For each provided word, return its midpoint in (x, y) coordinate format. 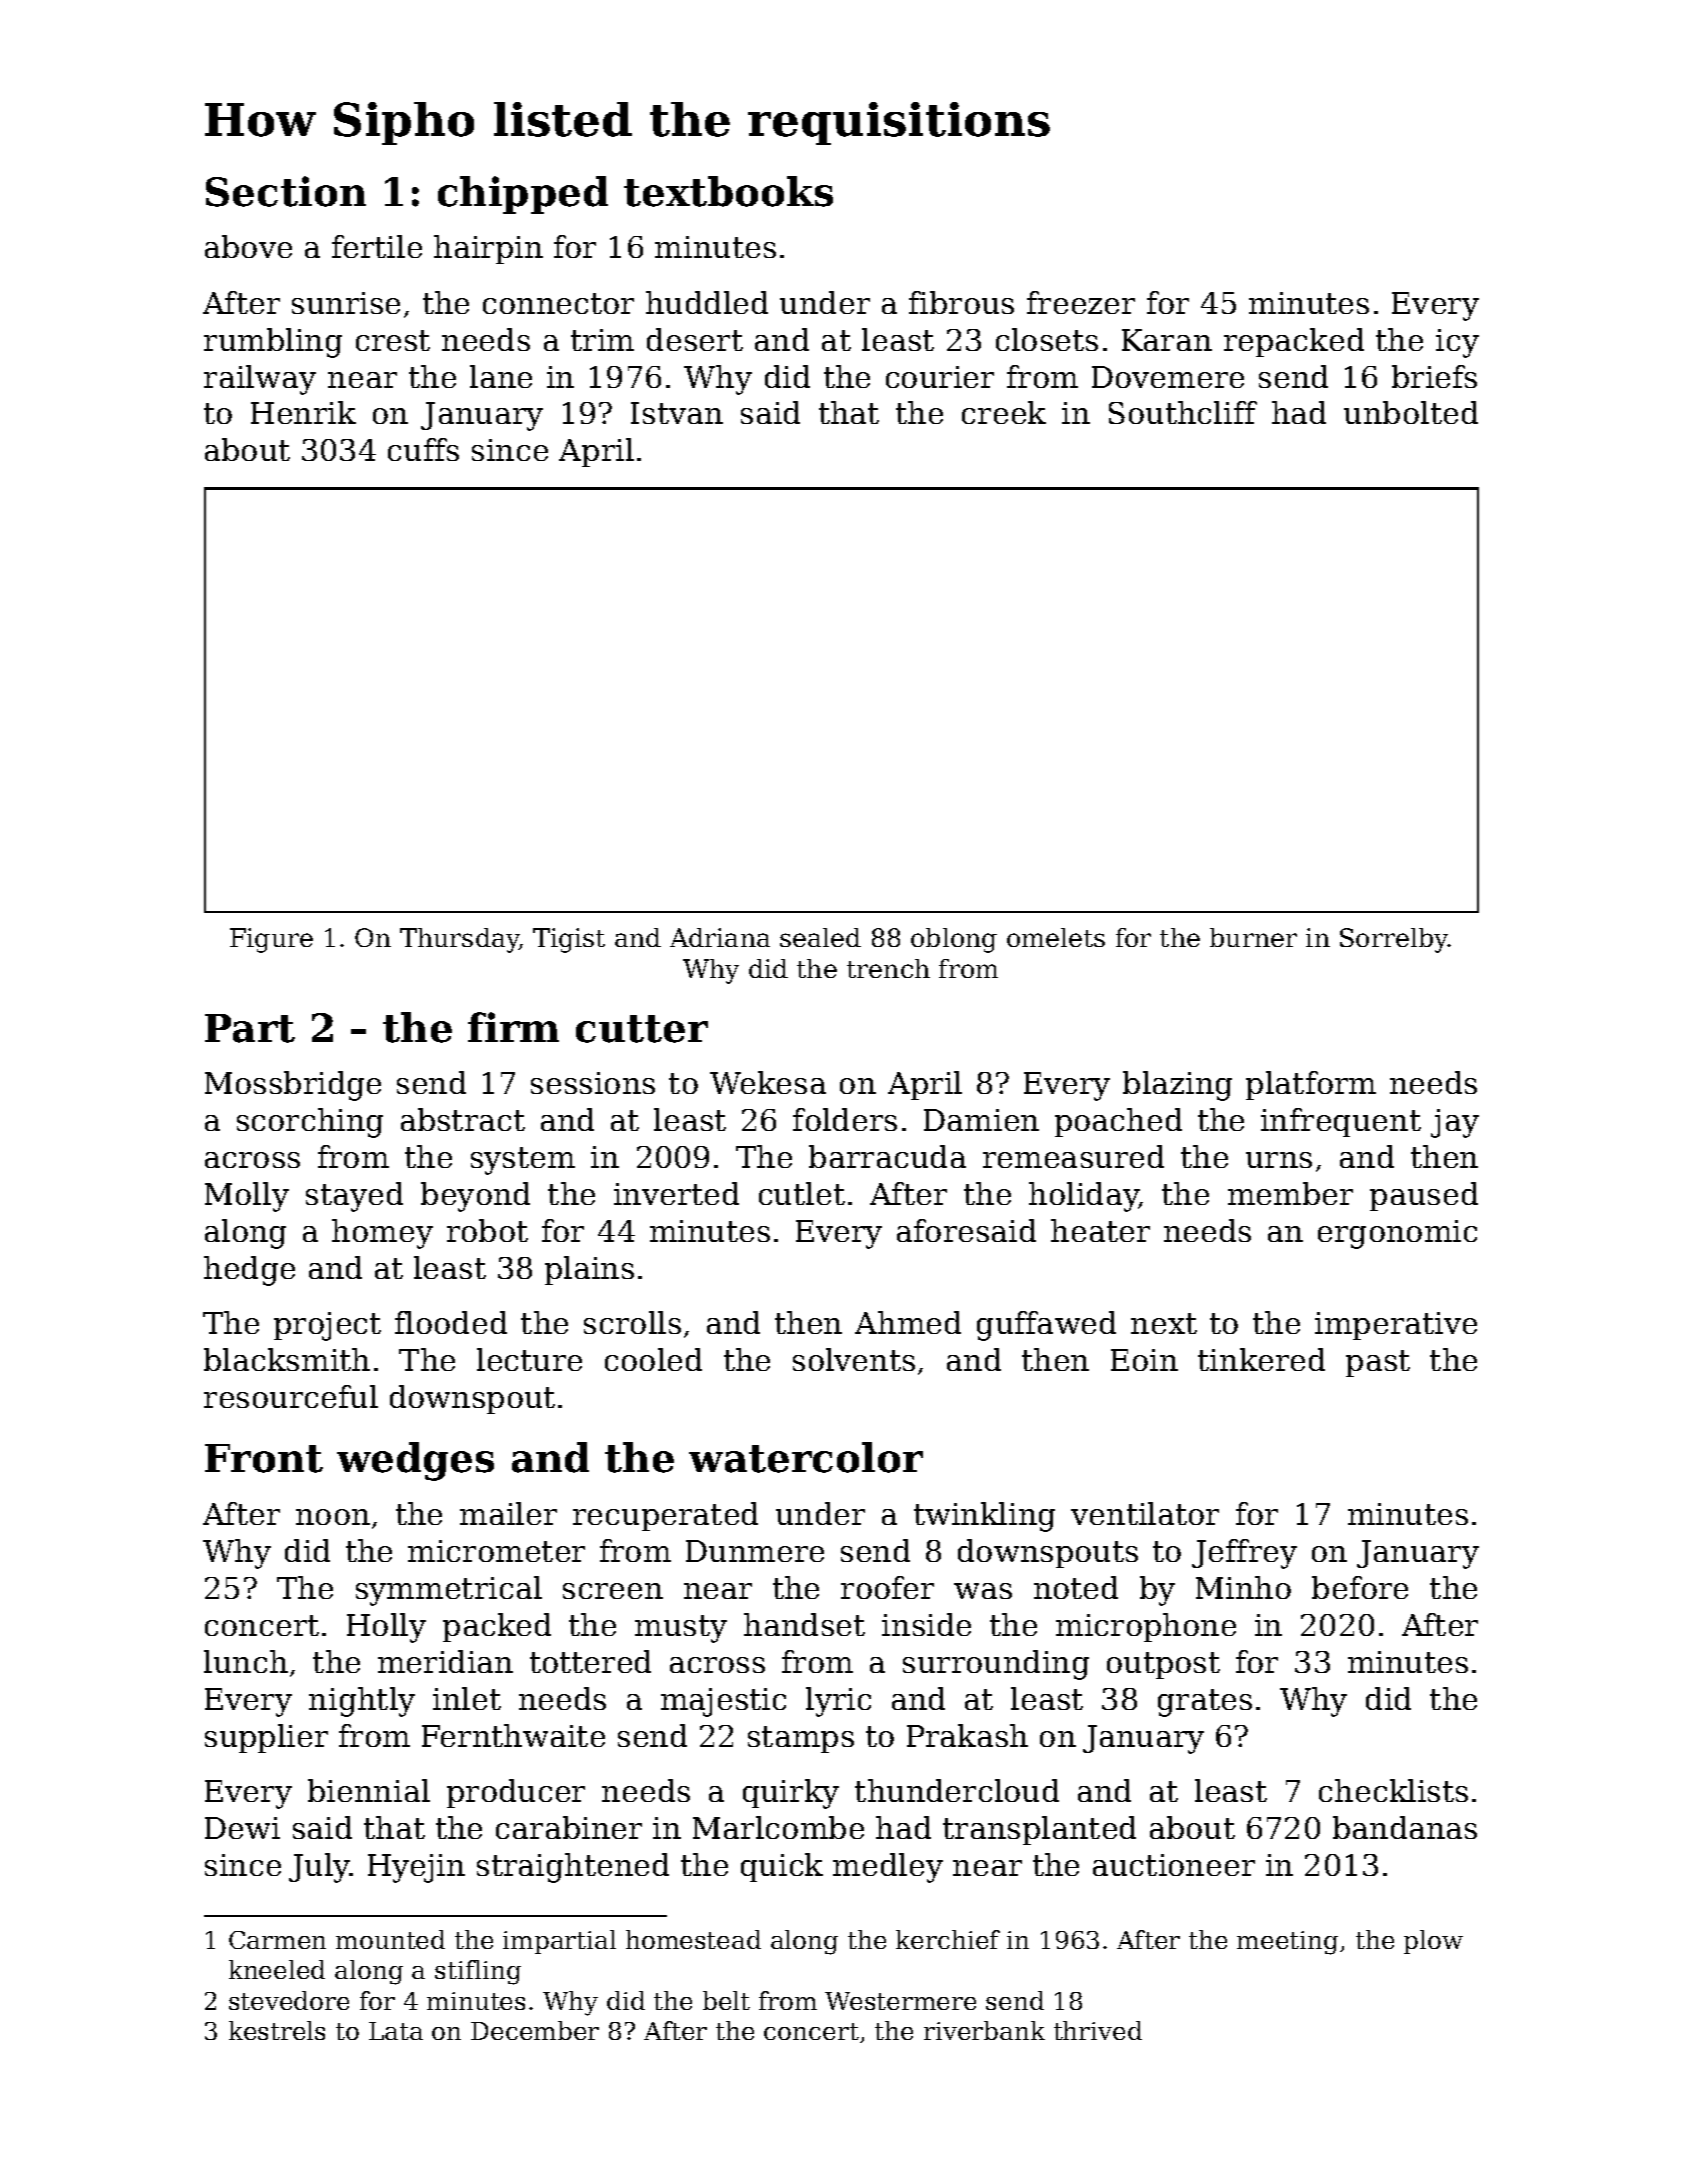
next (1164, 1323)
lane (501, 376)
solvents (854, 1359)
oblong (954, 940)
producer (516, 1793)
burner (1253, 937)
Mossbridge (293, 1086)
